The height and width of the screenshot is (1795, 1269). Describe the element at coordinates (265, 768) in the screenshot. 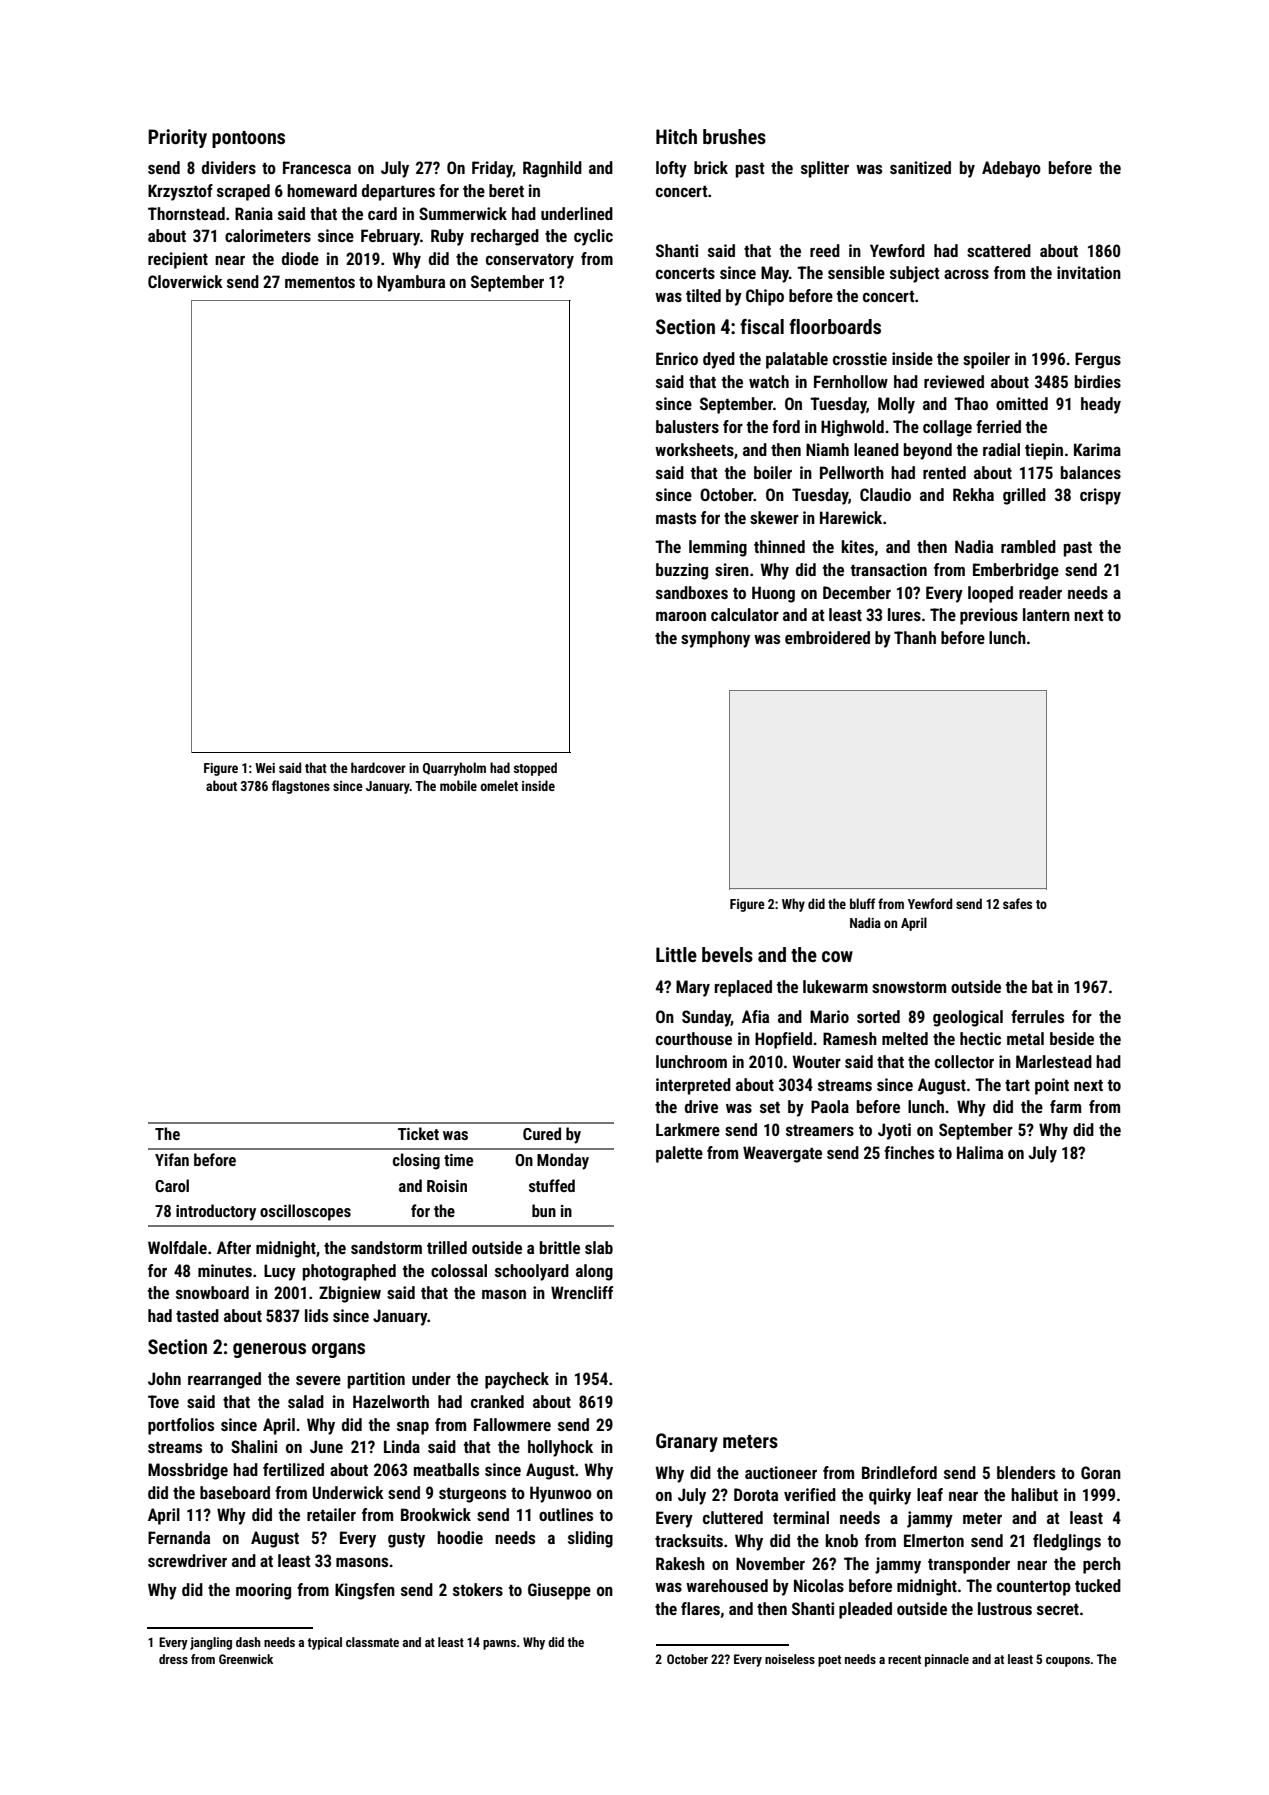

I see `Wei` at that location.
